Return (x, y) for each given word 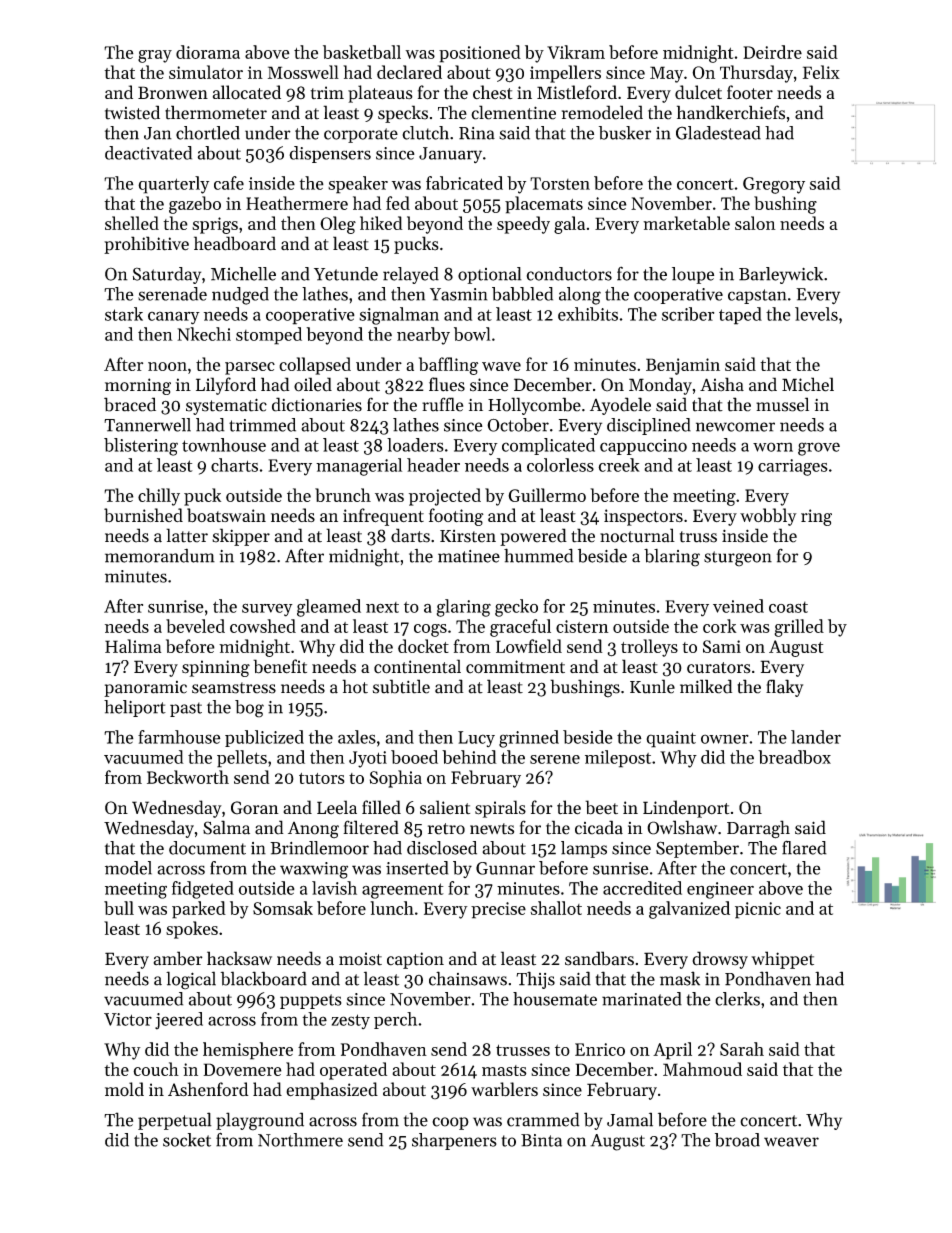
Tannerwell (147, 425)
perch (395, 1020)
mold (124, 1089)
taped (740, 316)
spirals (500, 809)
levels (816, 314)
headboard (235, 243)
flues (447, 384)
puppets (311, 1001)
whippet (782, 960)
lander (816, 737)
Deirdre (772, 52)
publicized (264, 738)
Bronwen (173, 93)
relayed (411, 275)
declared (409, 72)
